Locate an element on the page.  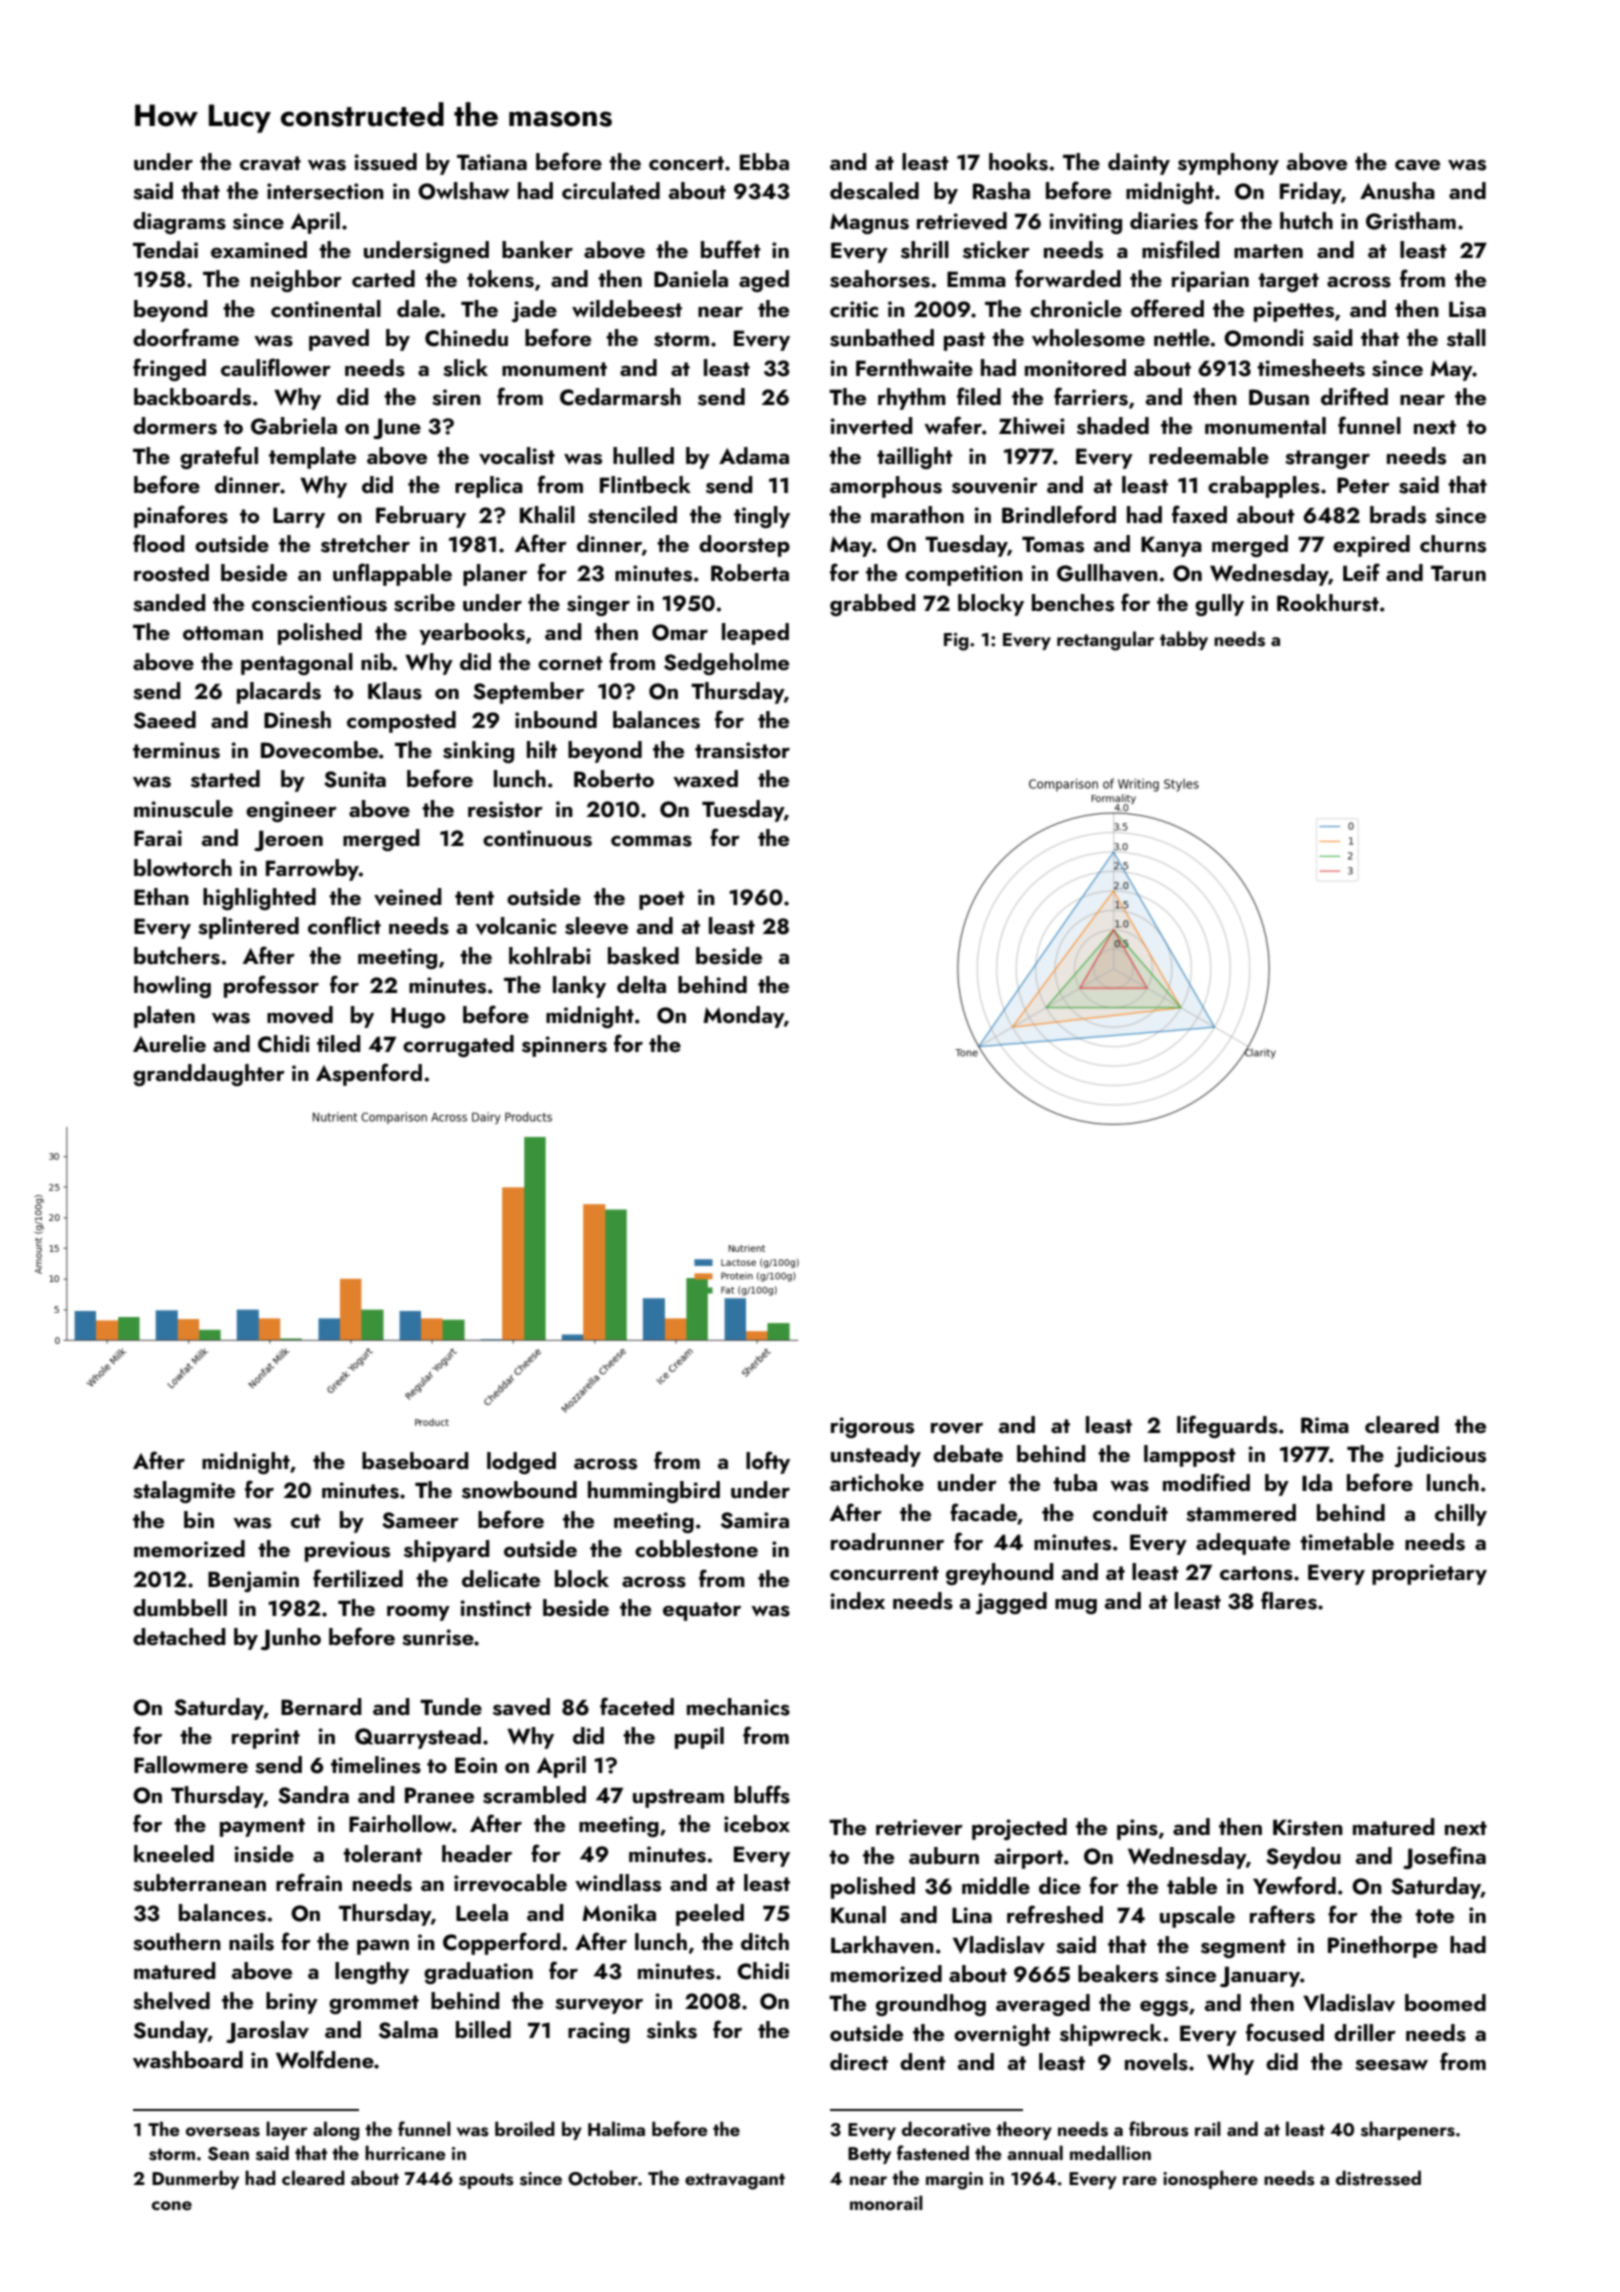
delta is located at coordinates (641, 984).
